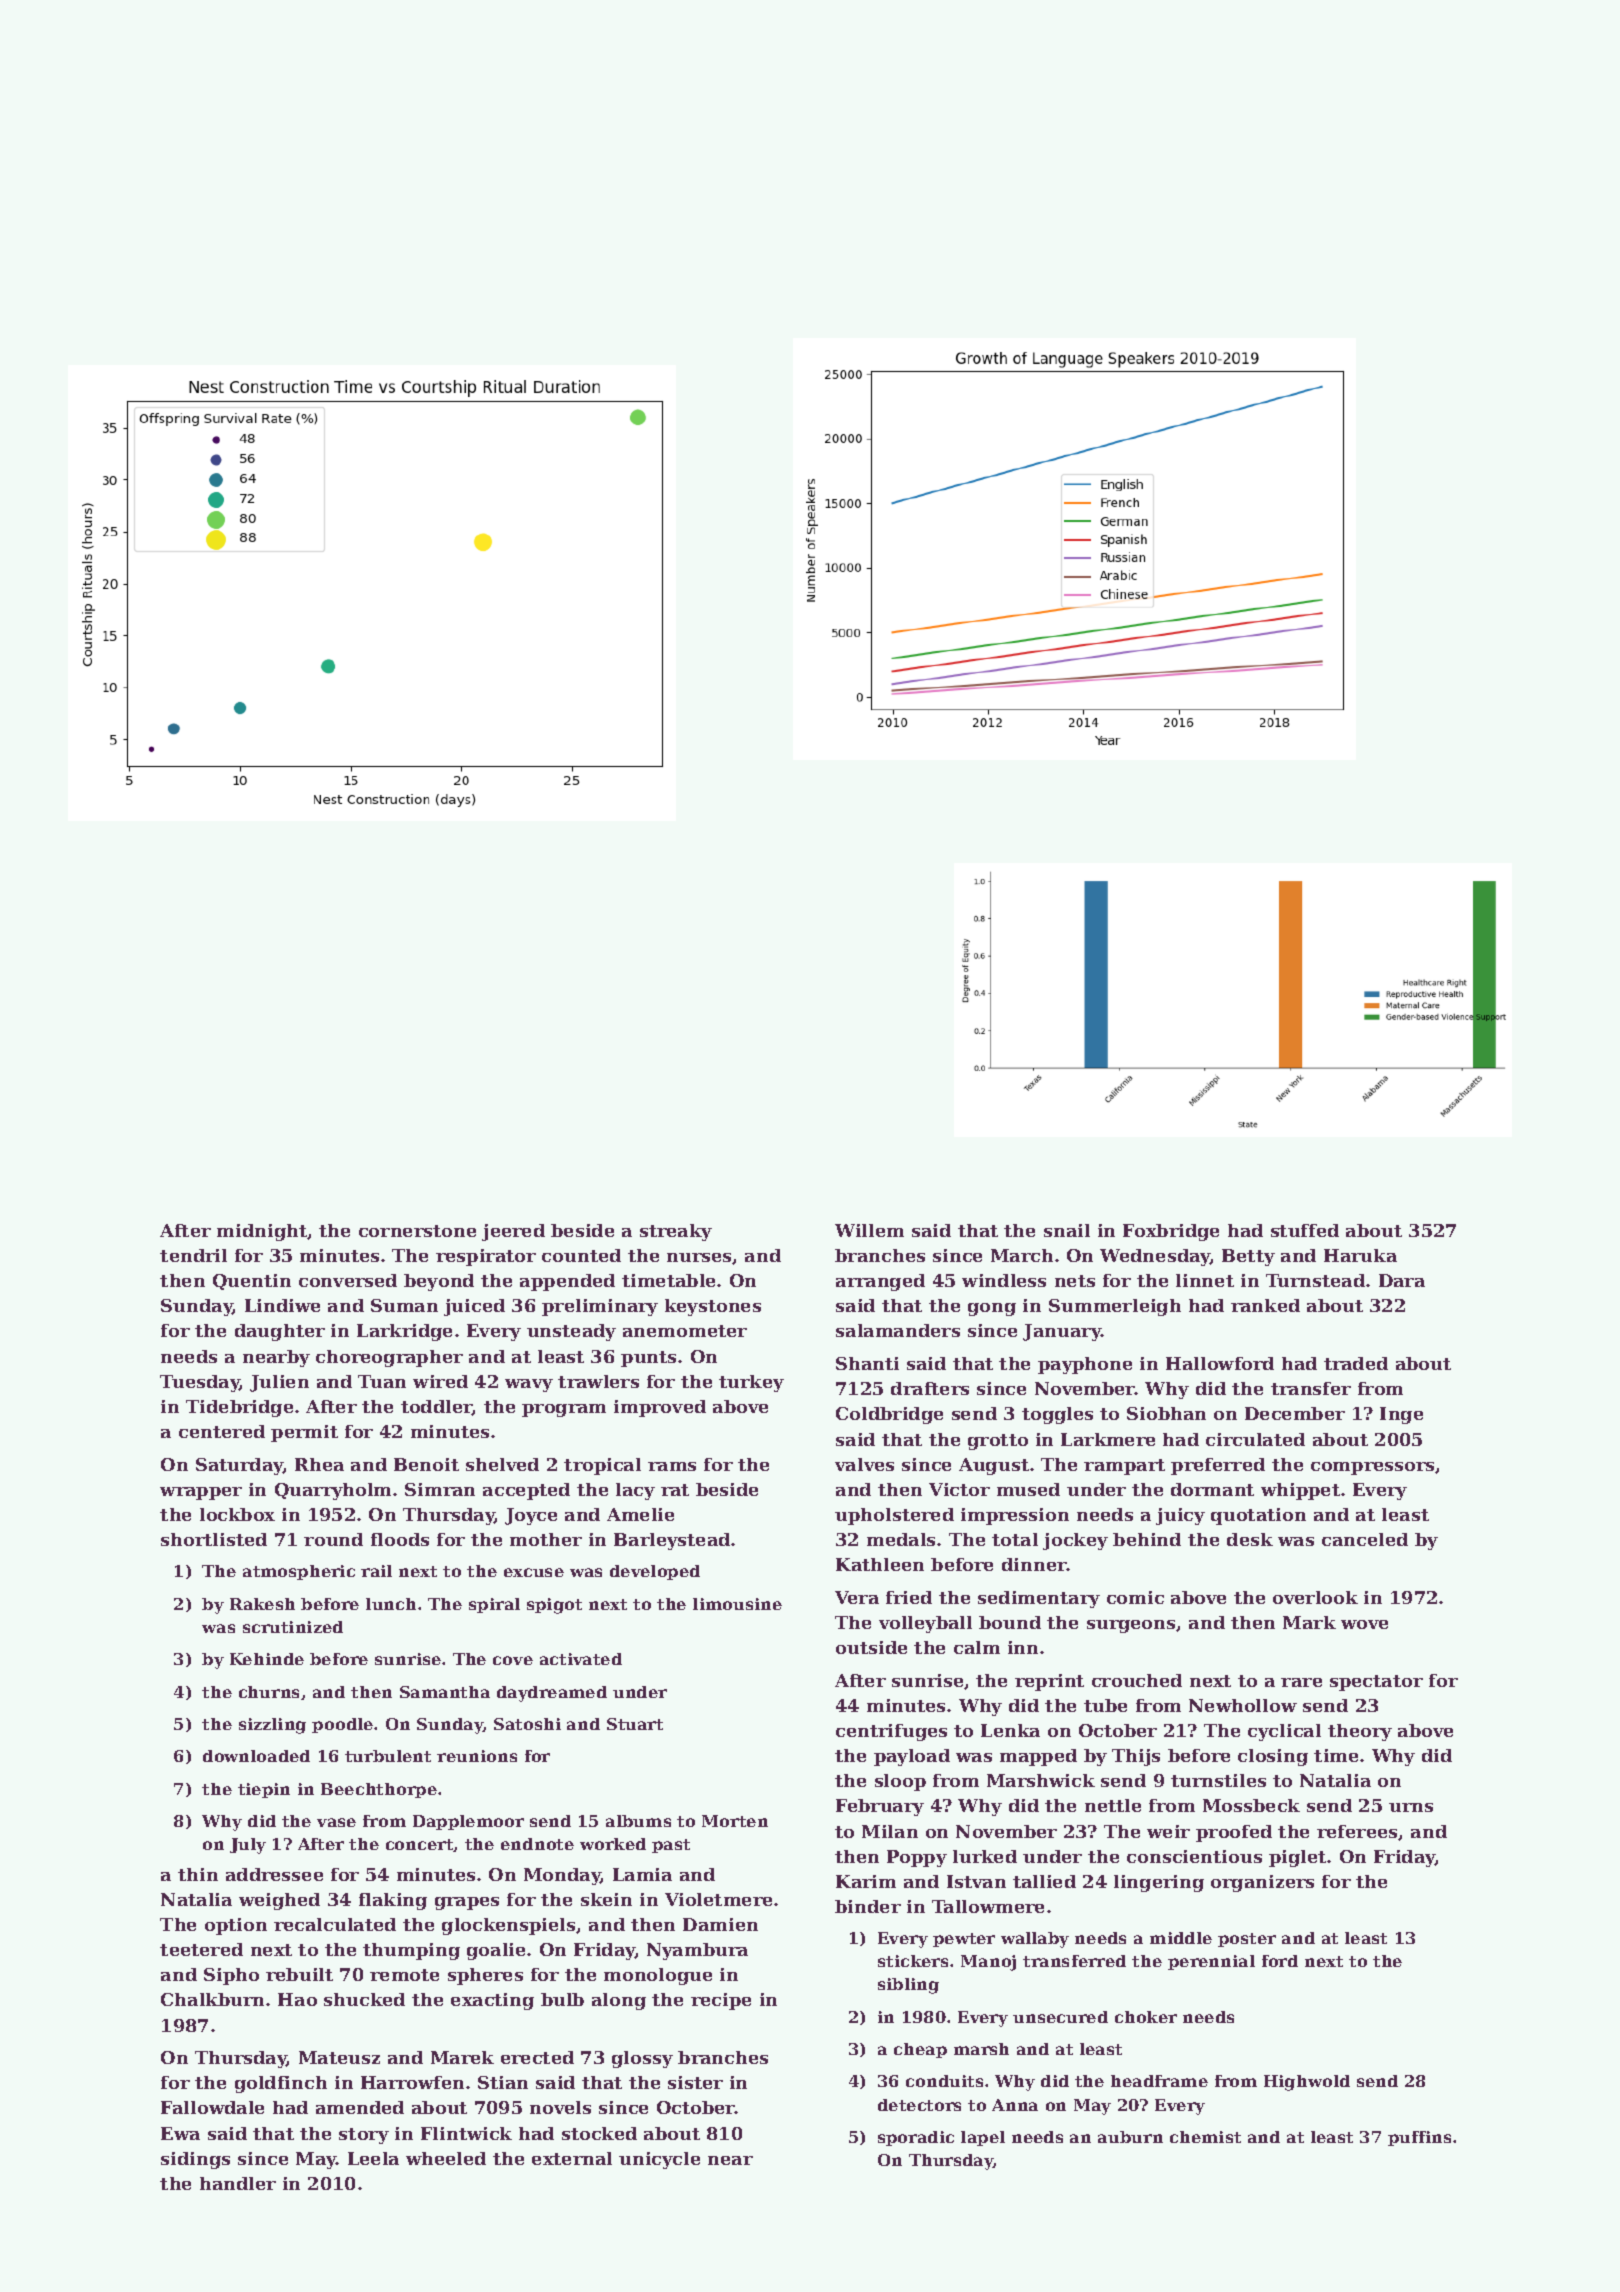 Image resolution: width=1620 pixels, height=2292 pixels. Describe the element at coordinates (1265, 1305) in the screenshot. I see `ranked` at that location.
